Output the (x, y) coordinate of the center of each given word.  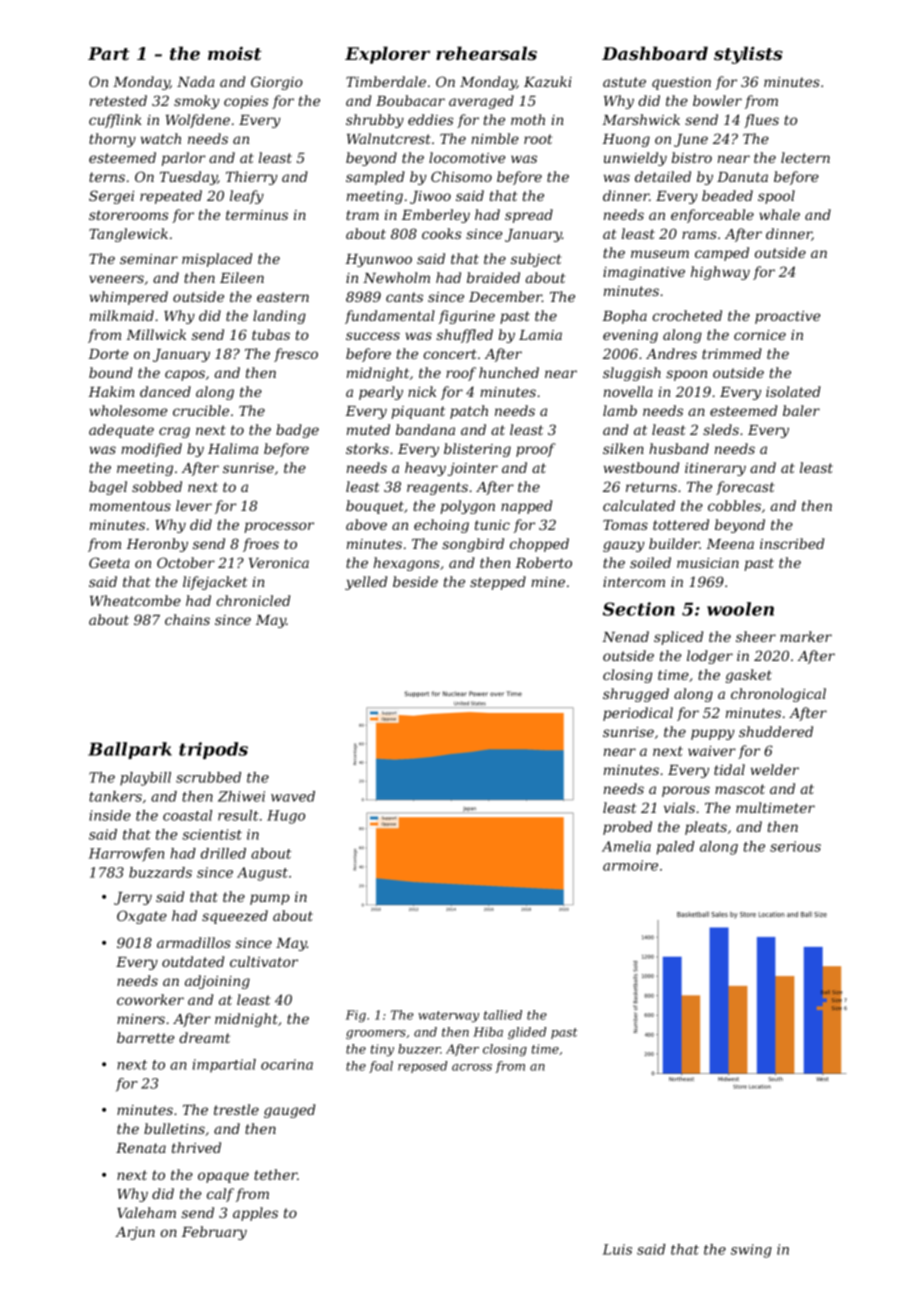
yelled (366, 583)
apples (255, 1214)
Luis (617, 1249)
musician (708, 563)
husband (679, 448)
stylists (748, 55)
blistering (477, 450)
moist (235, 53)
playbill (145, 779)
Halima (233, 448)
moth (528, 119)
